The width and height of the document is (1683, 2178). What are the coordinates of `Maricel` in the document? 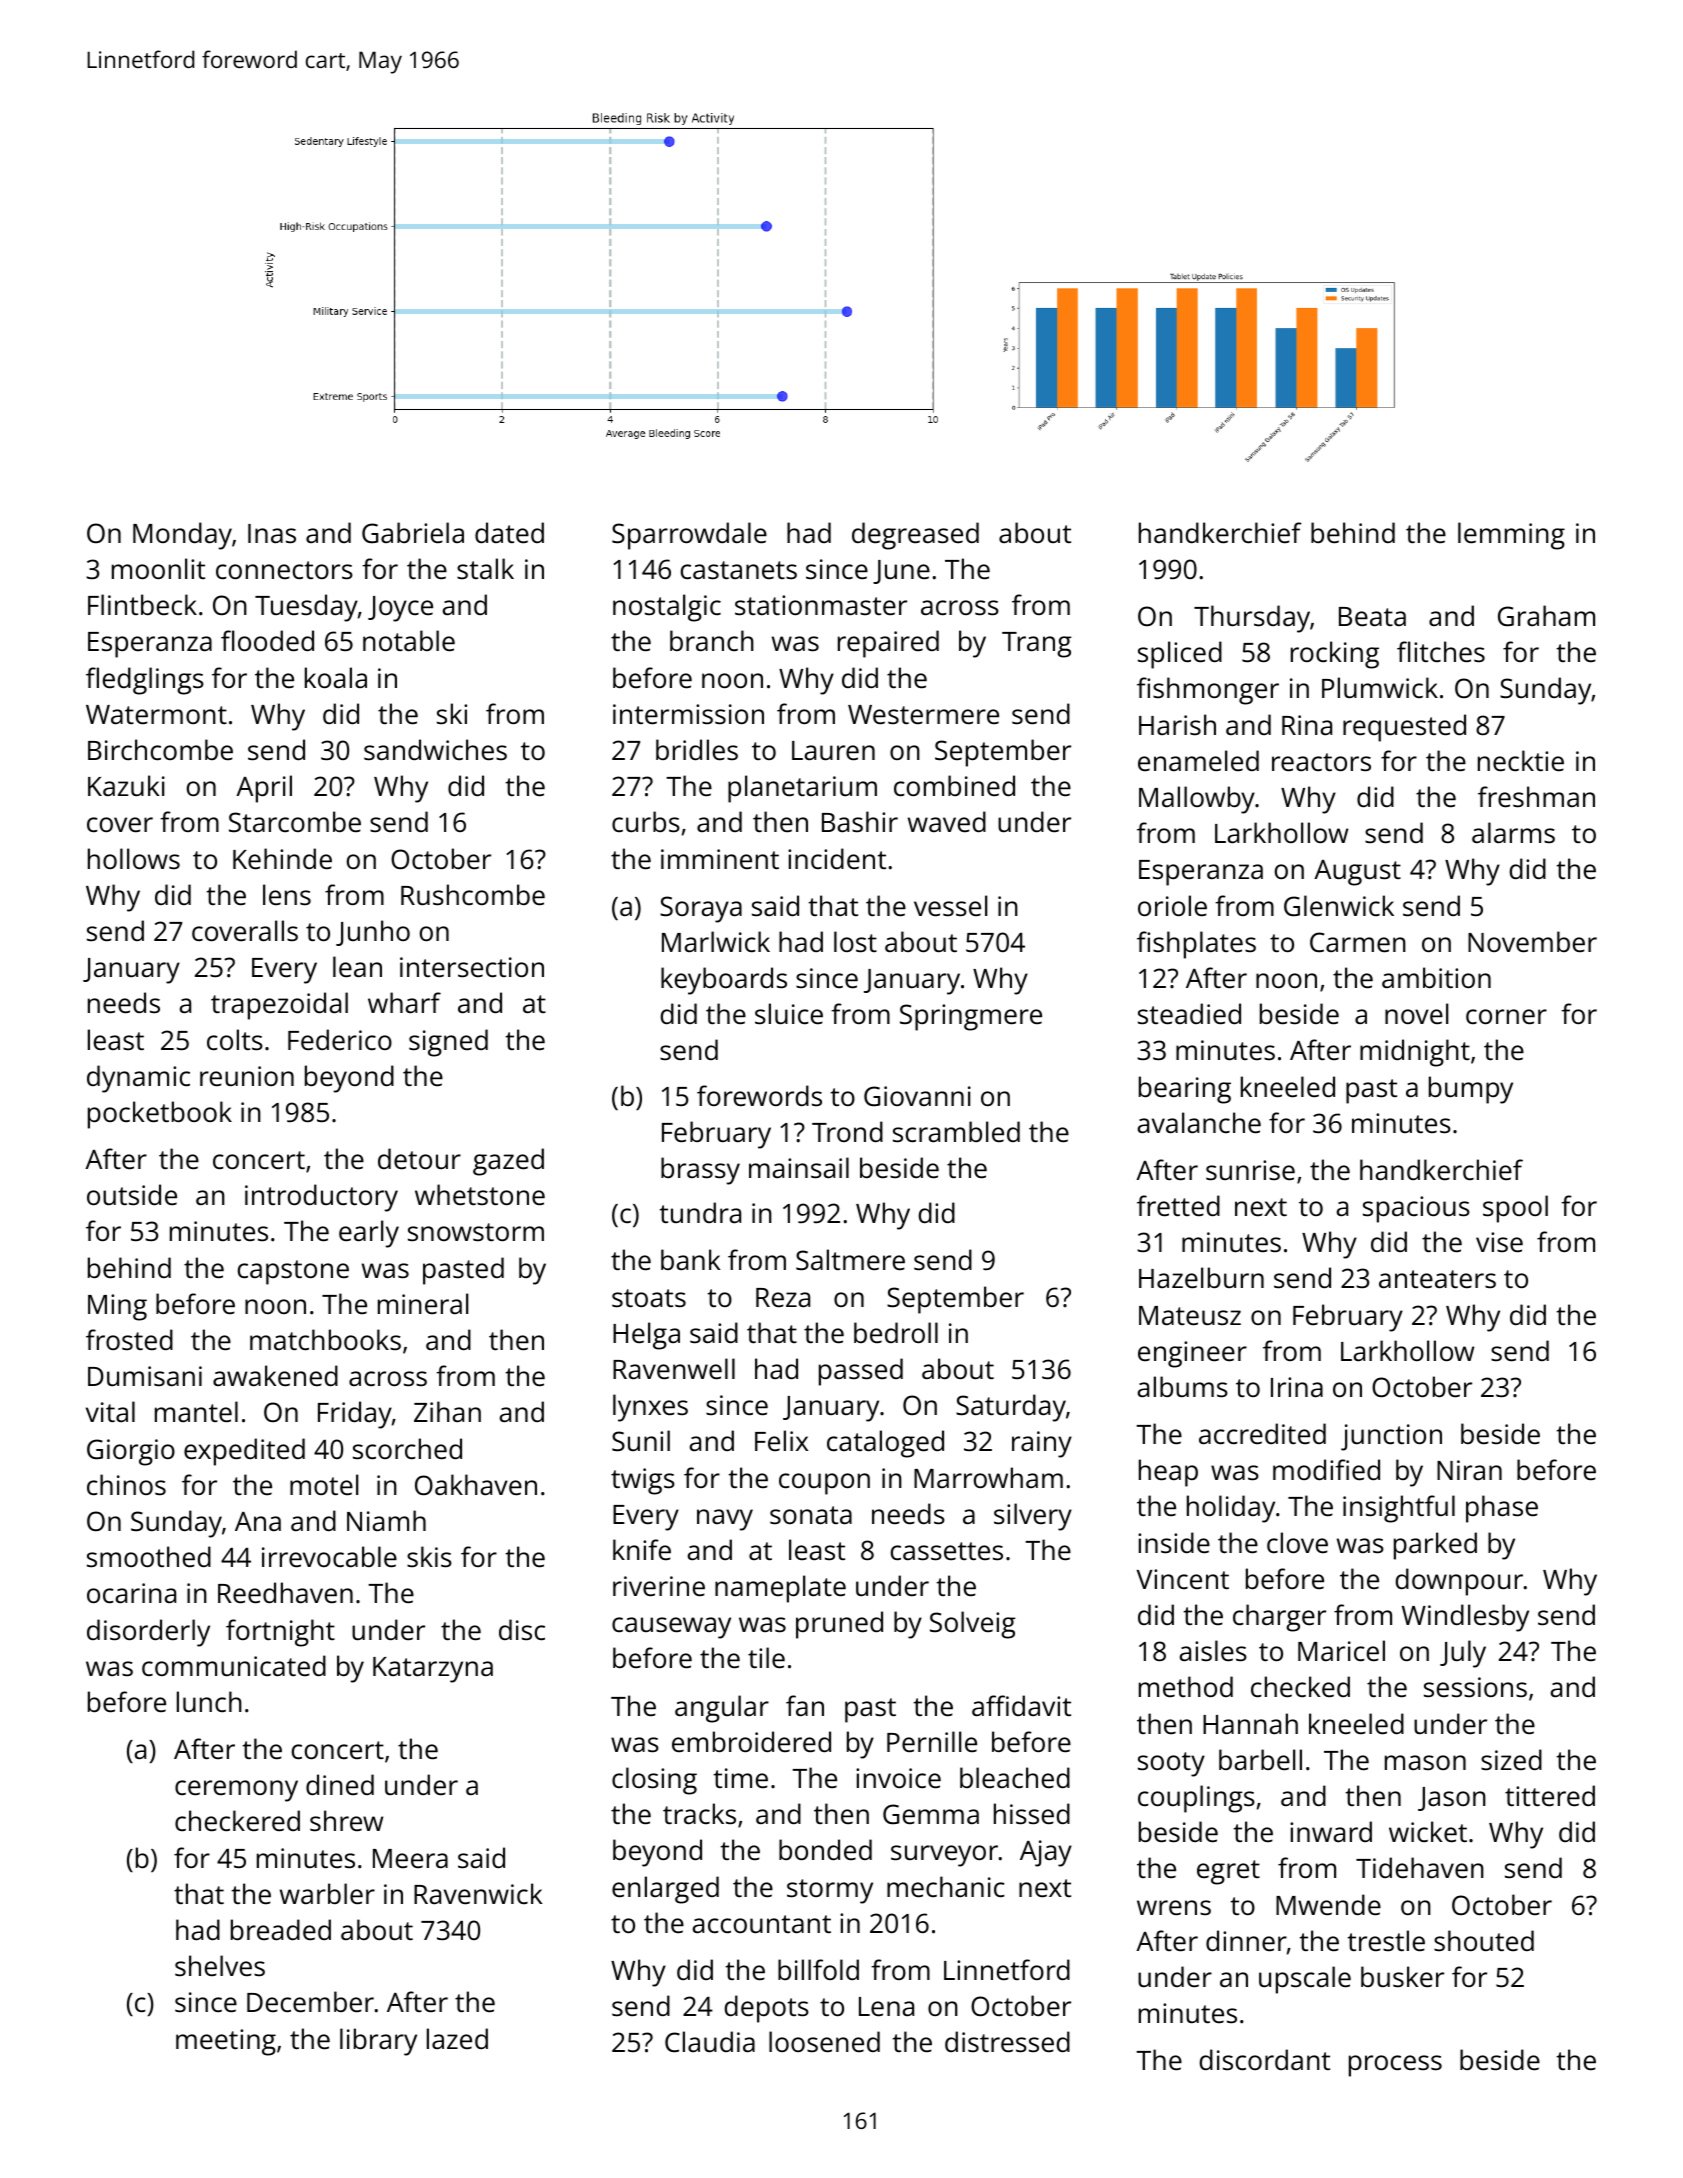 It's located at (1341, 1650).
